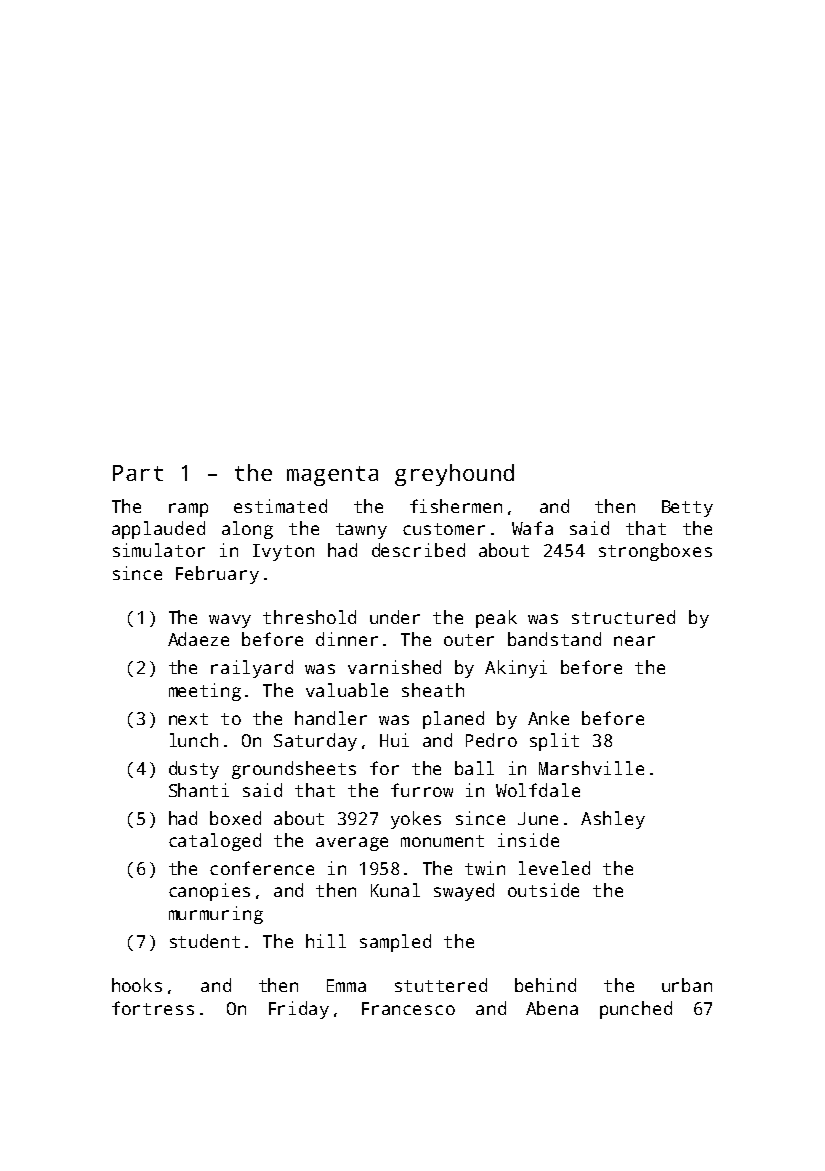  What do you see at coordinates (230, 621) in the screenshot?
I see `wavy` at bounding box center [230, 621].
